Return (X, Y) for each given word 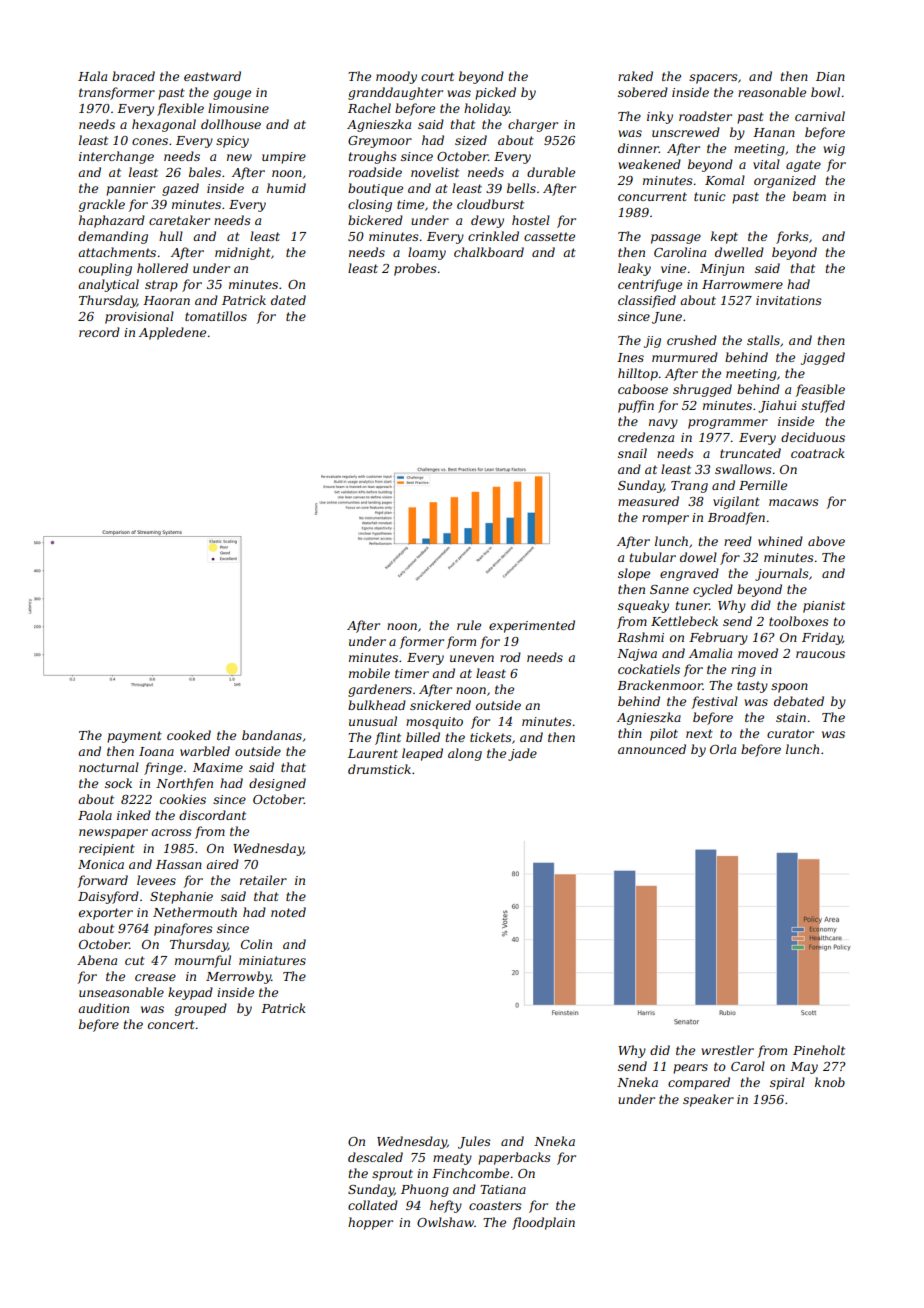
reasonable (772, 92)
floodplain (543, 1223)
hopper (370, 1223)
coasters (495, 1205)
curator (790, 733)
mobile (369, 673)
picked (495, 93)
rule (469, 625)
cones (150, 141)
